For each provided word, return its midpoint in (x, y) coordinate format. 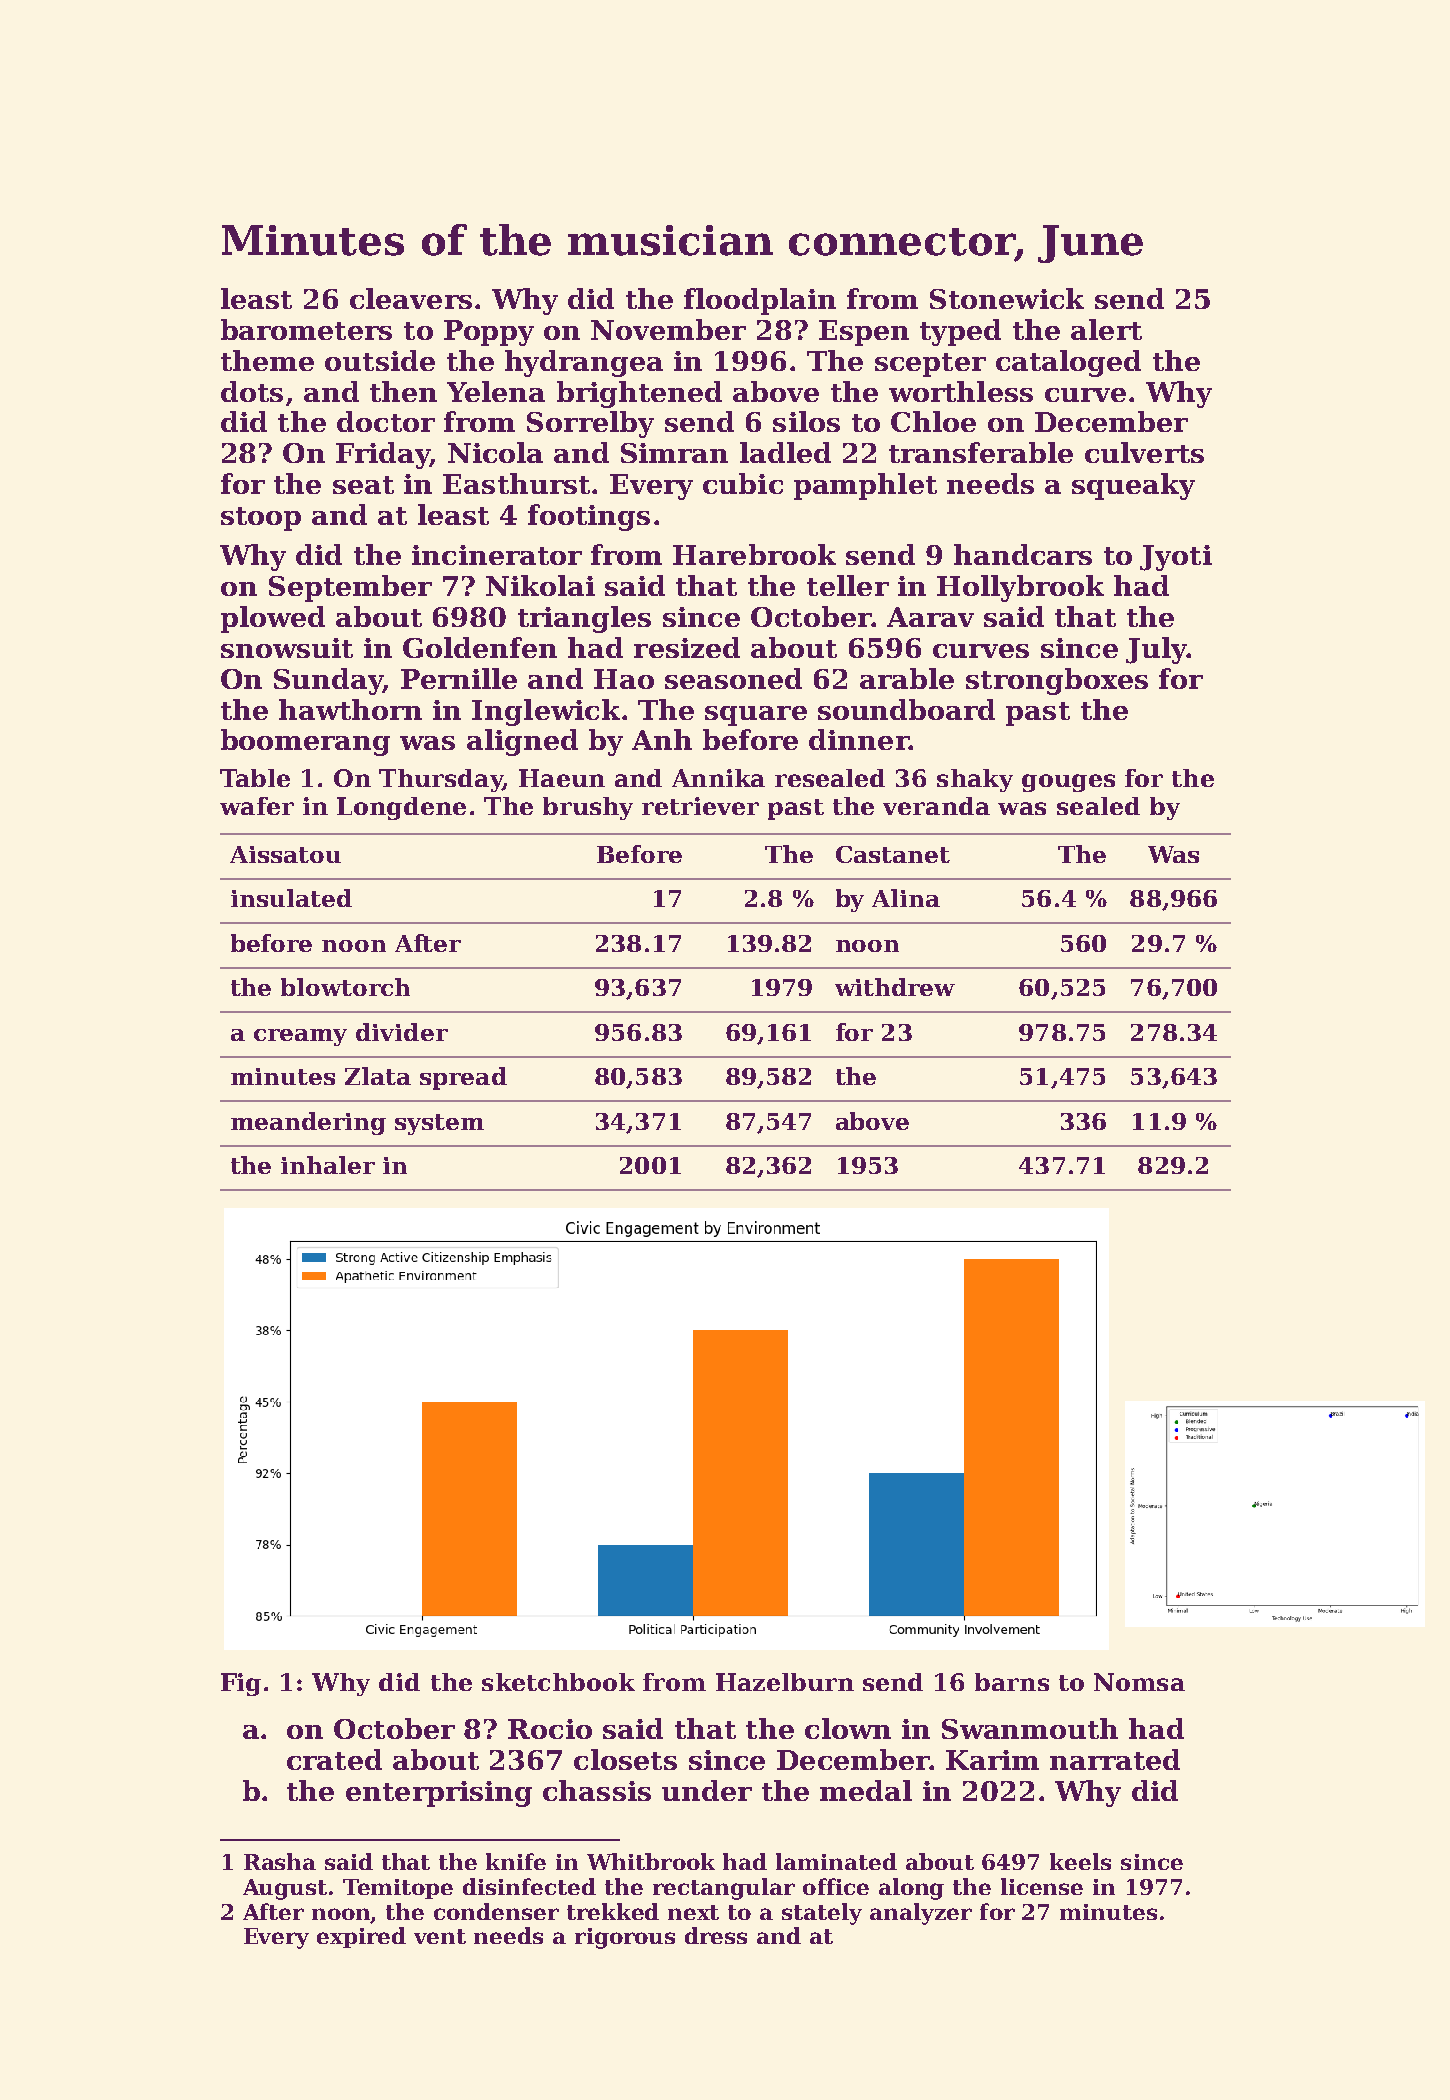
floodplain (760, 301)
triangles (584, 619)
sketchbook (558, 1682)
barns (1012, 1682)
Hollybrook (1020, 588)
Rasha (280, 1861)
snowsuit (287, 648)
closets (625, 1759)
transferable (981, 452)
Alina (906, 898)
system (439, 1124)
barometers (306, 329)
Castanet (893, 854)
